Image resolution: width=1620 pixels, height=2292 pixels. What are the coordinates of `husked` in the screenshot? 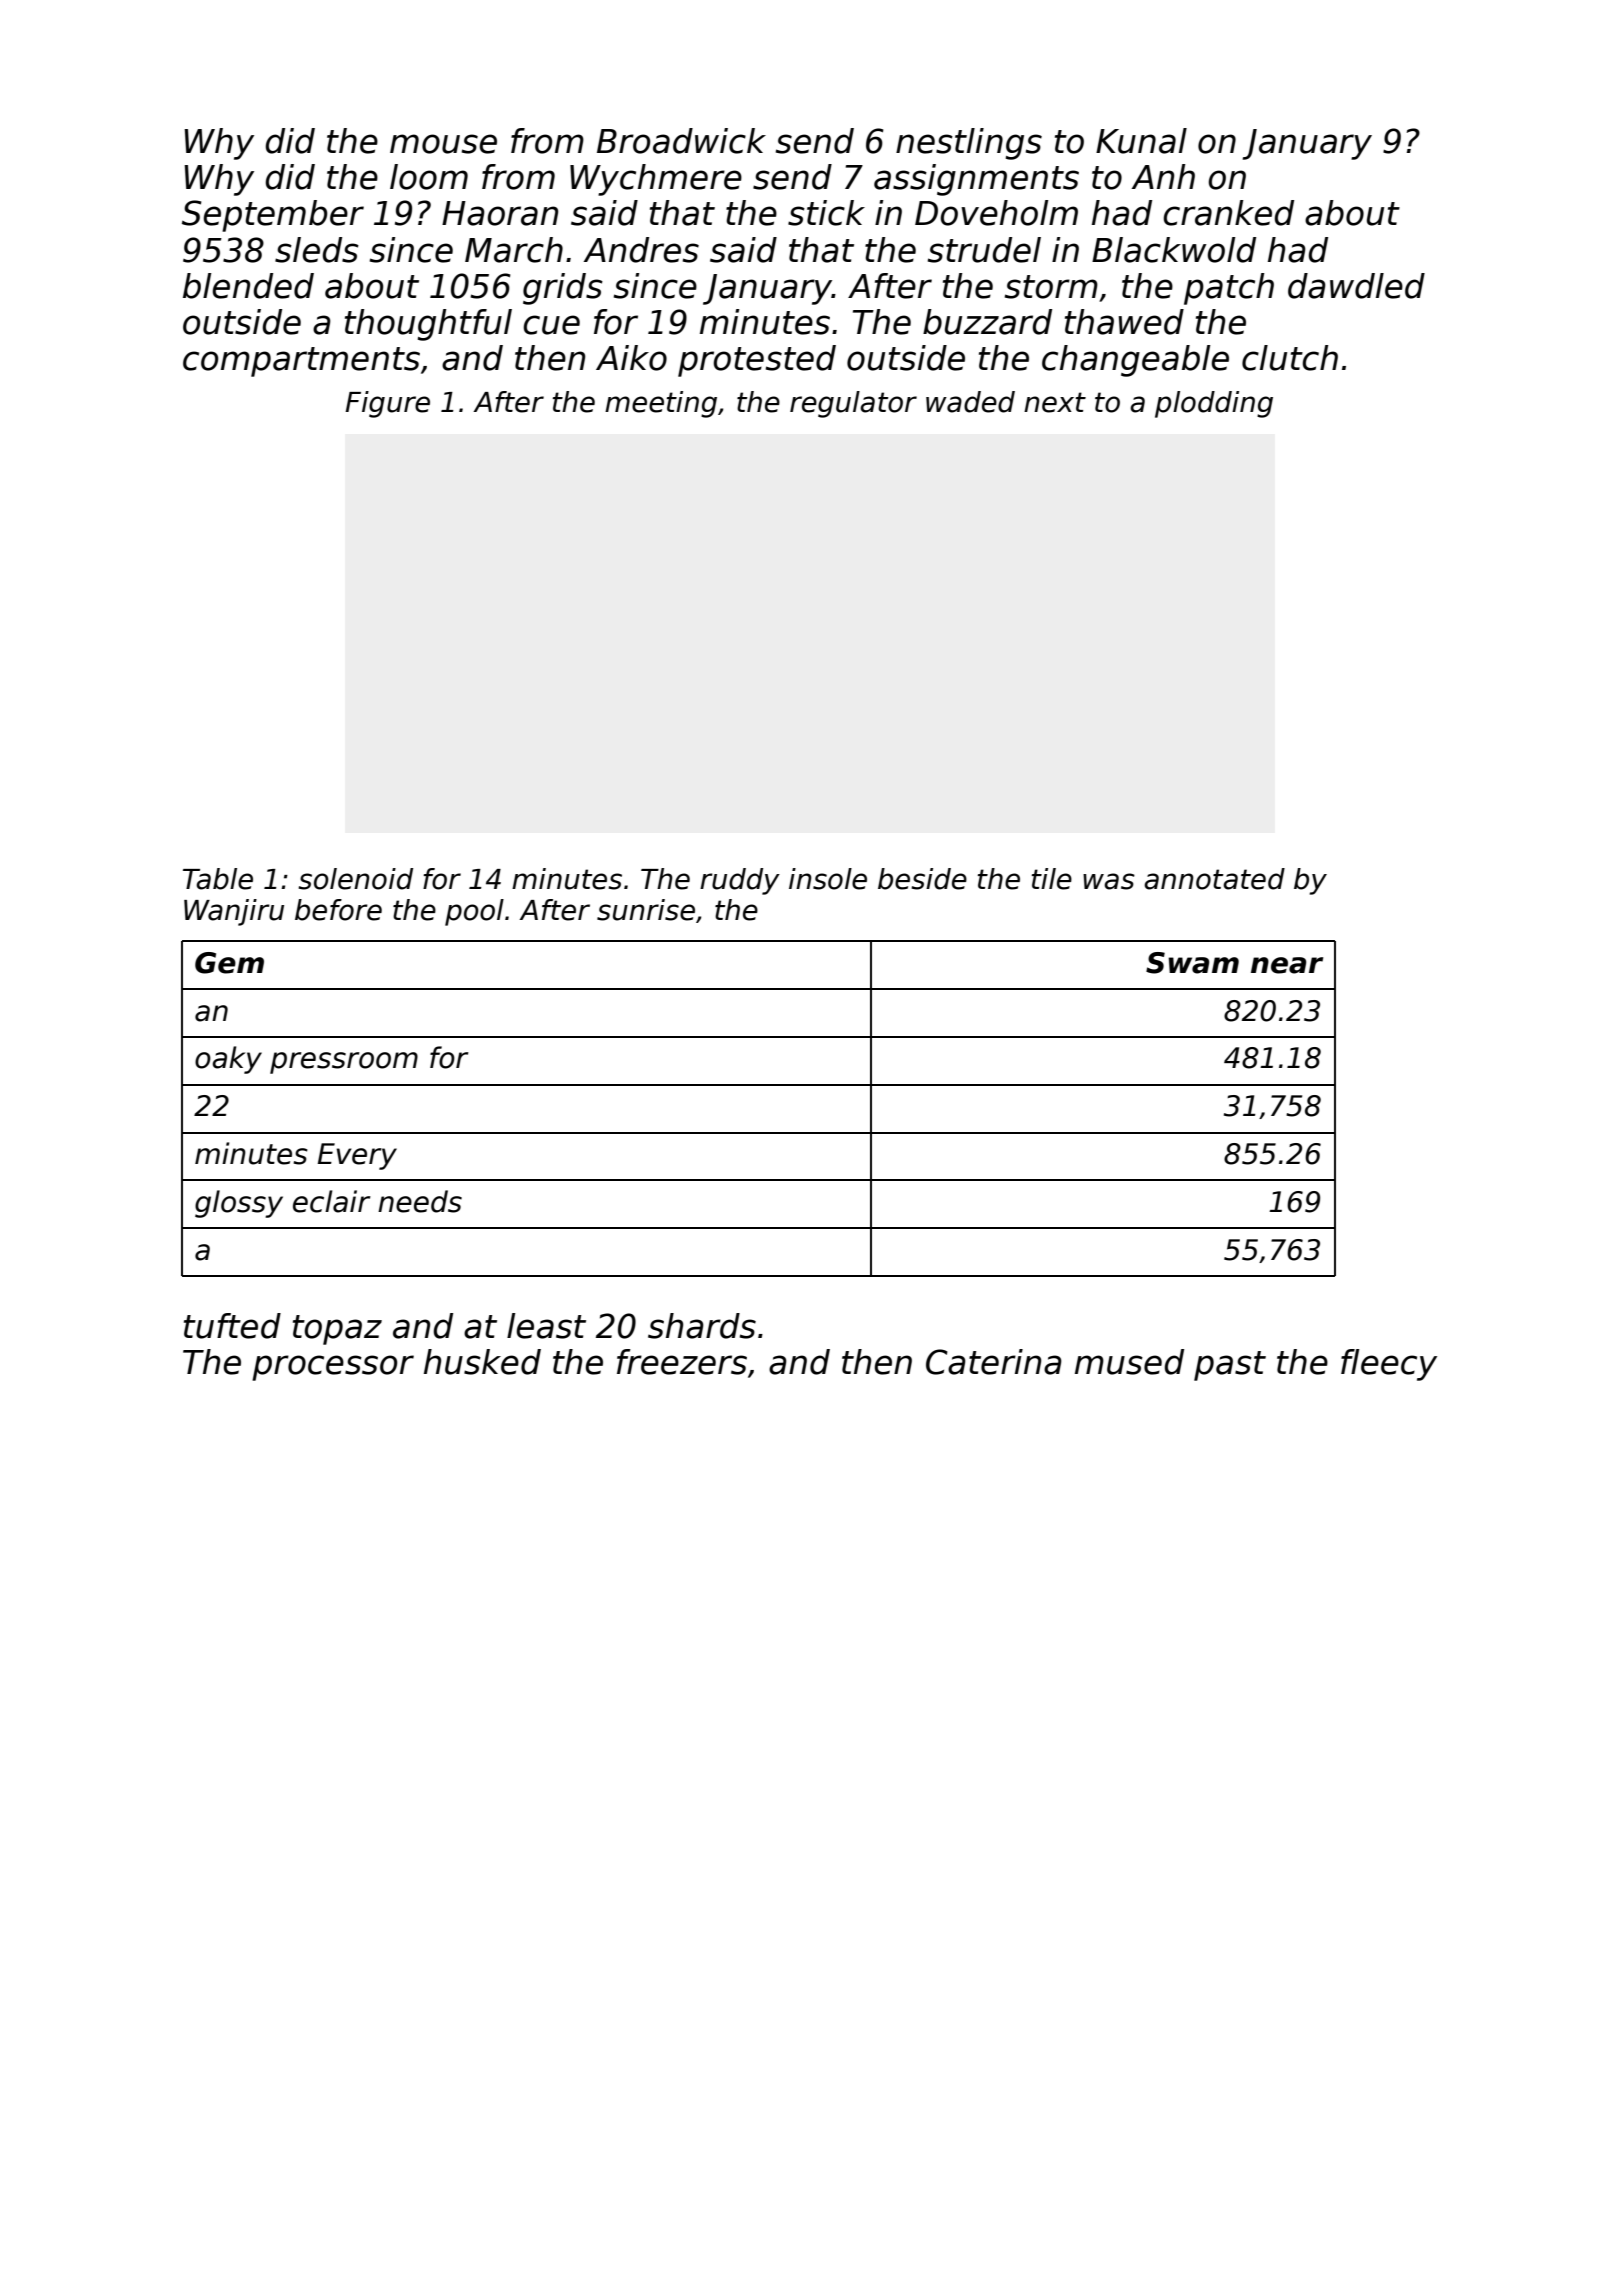 It's located at (482, 1362).
